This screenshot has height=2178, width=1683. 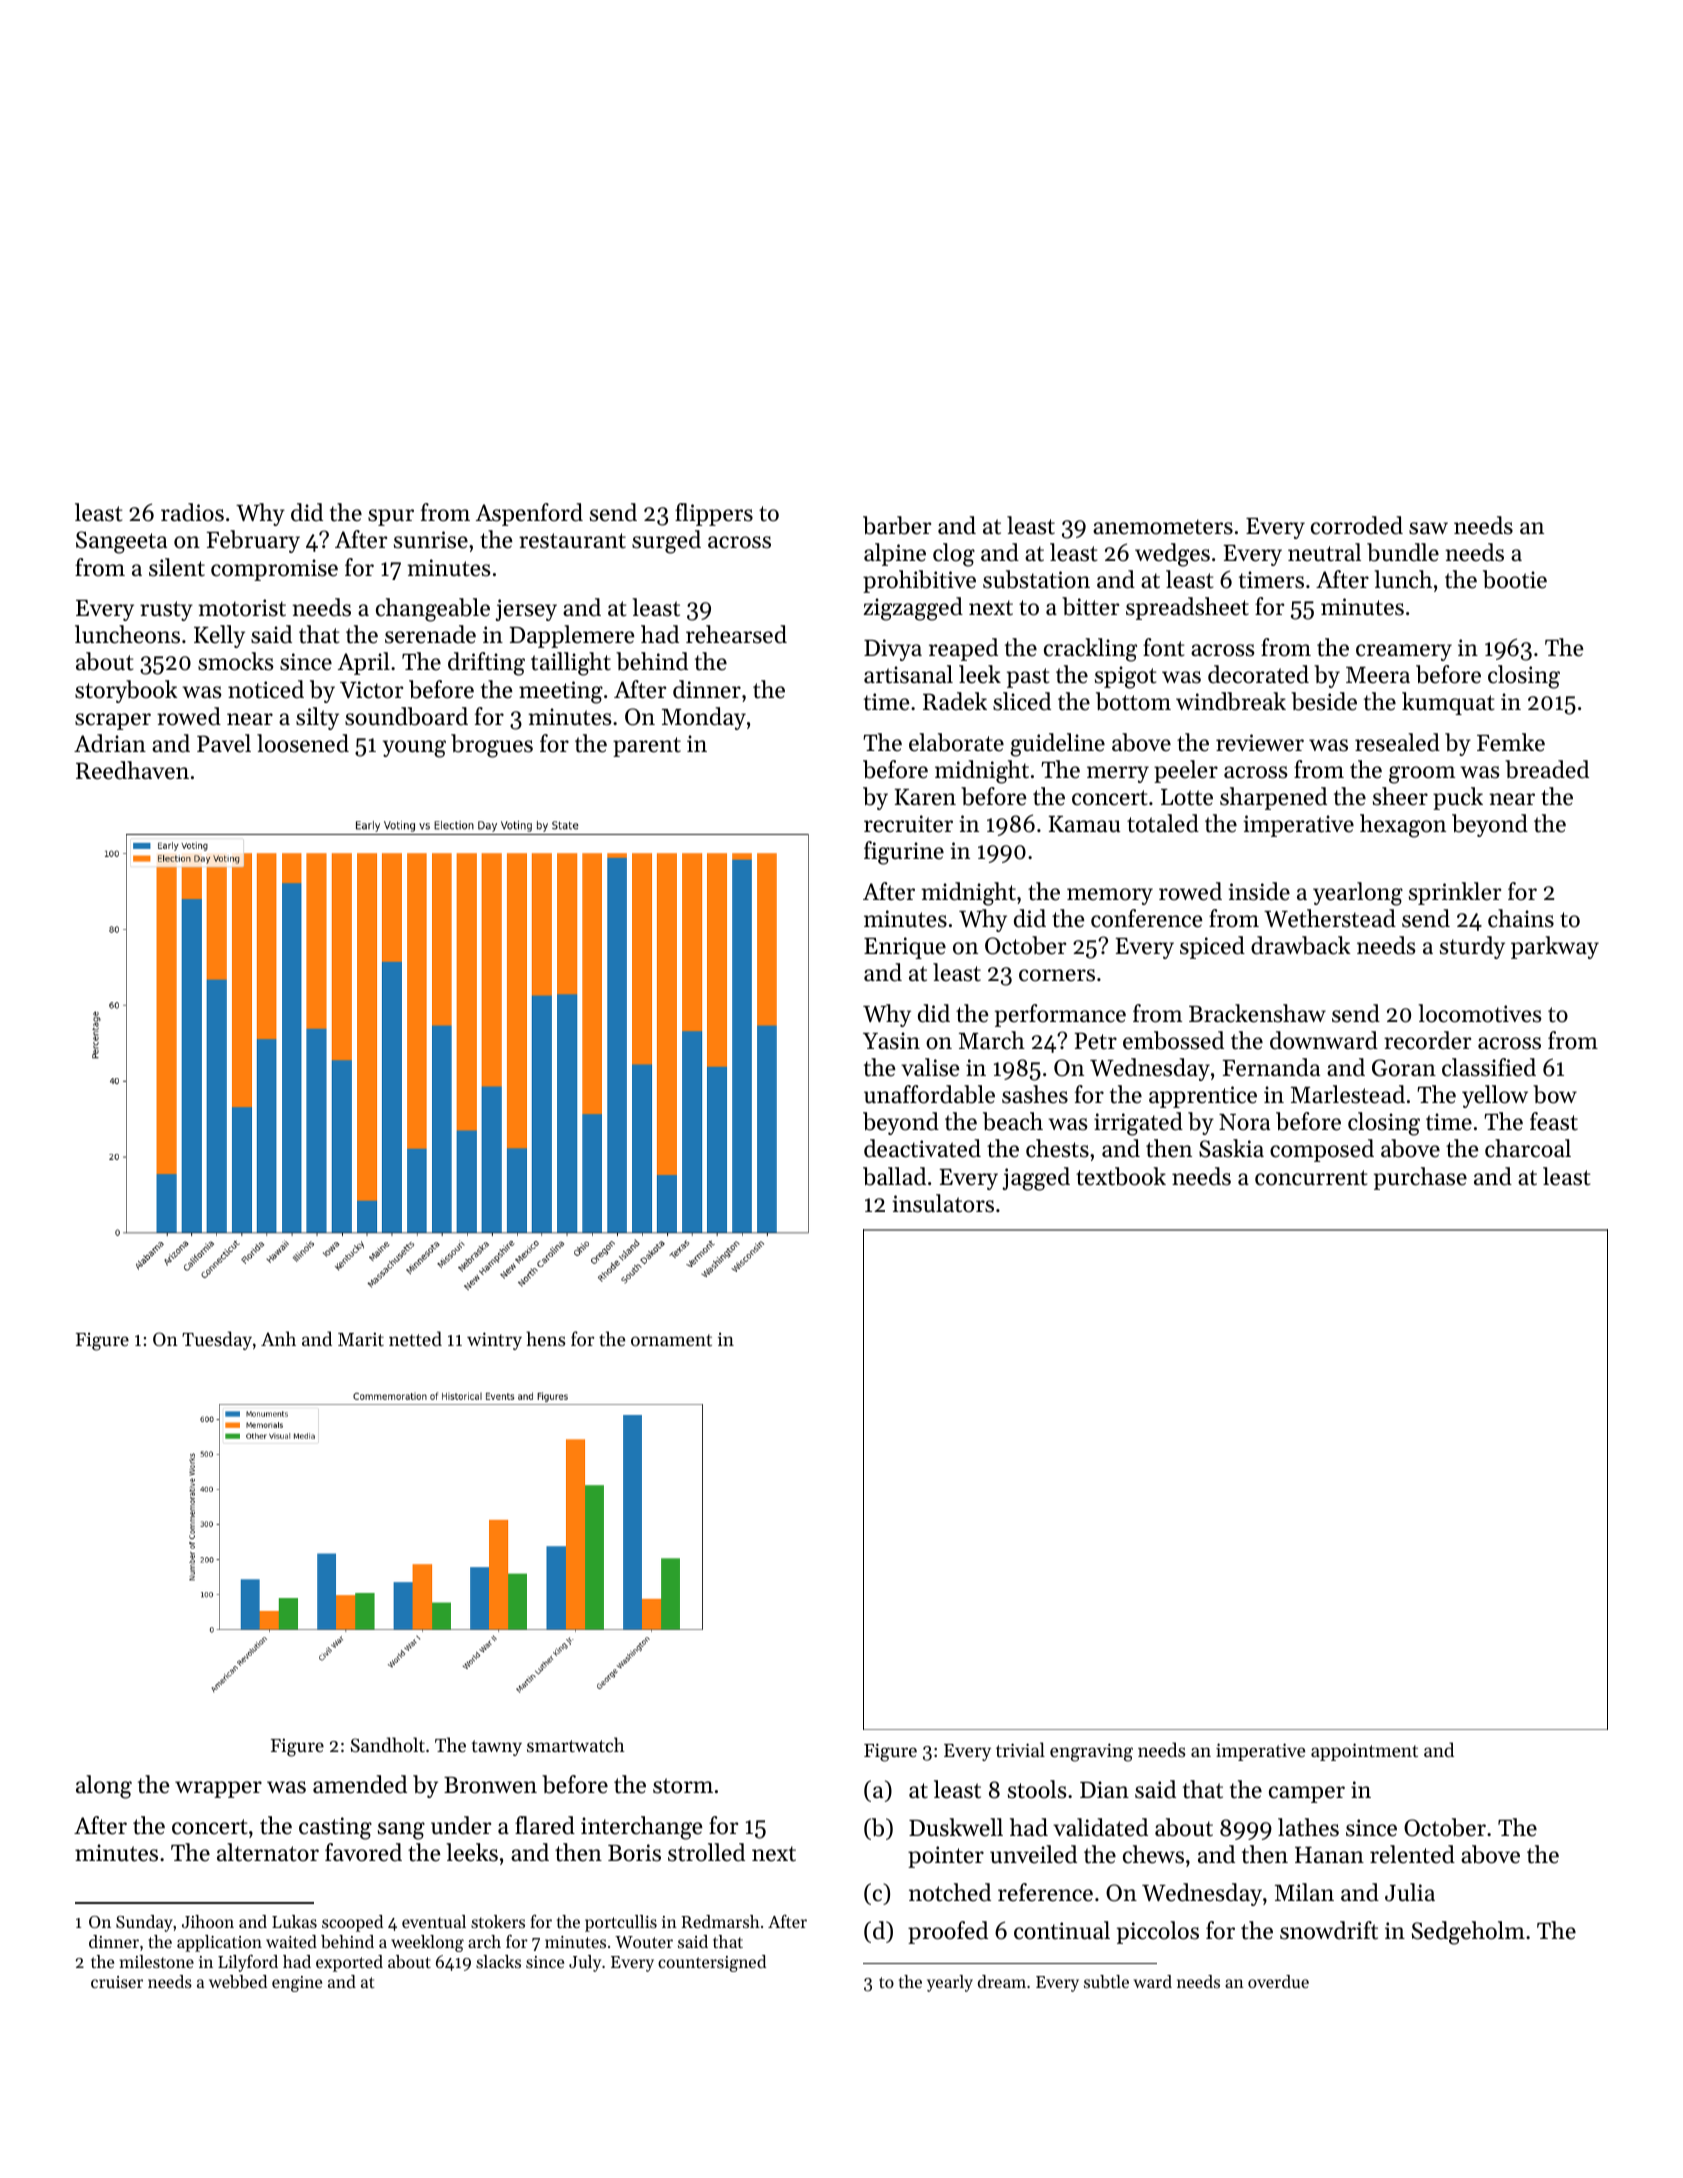 I want to click on storm, so click(x=683, y=1786).
